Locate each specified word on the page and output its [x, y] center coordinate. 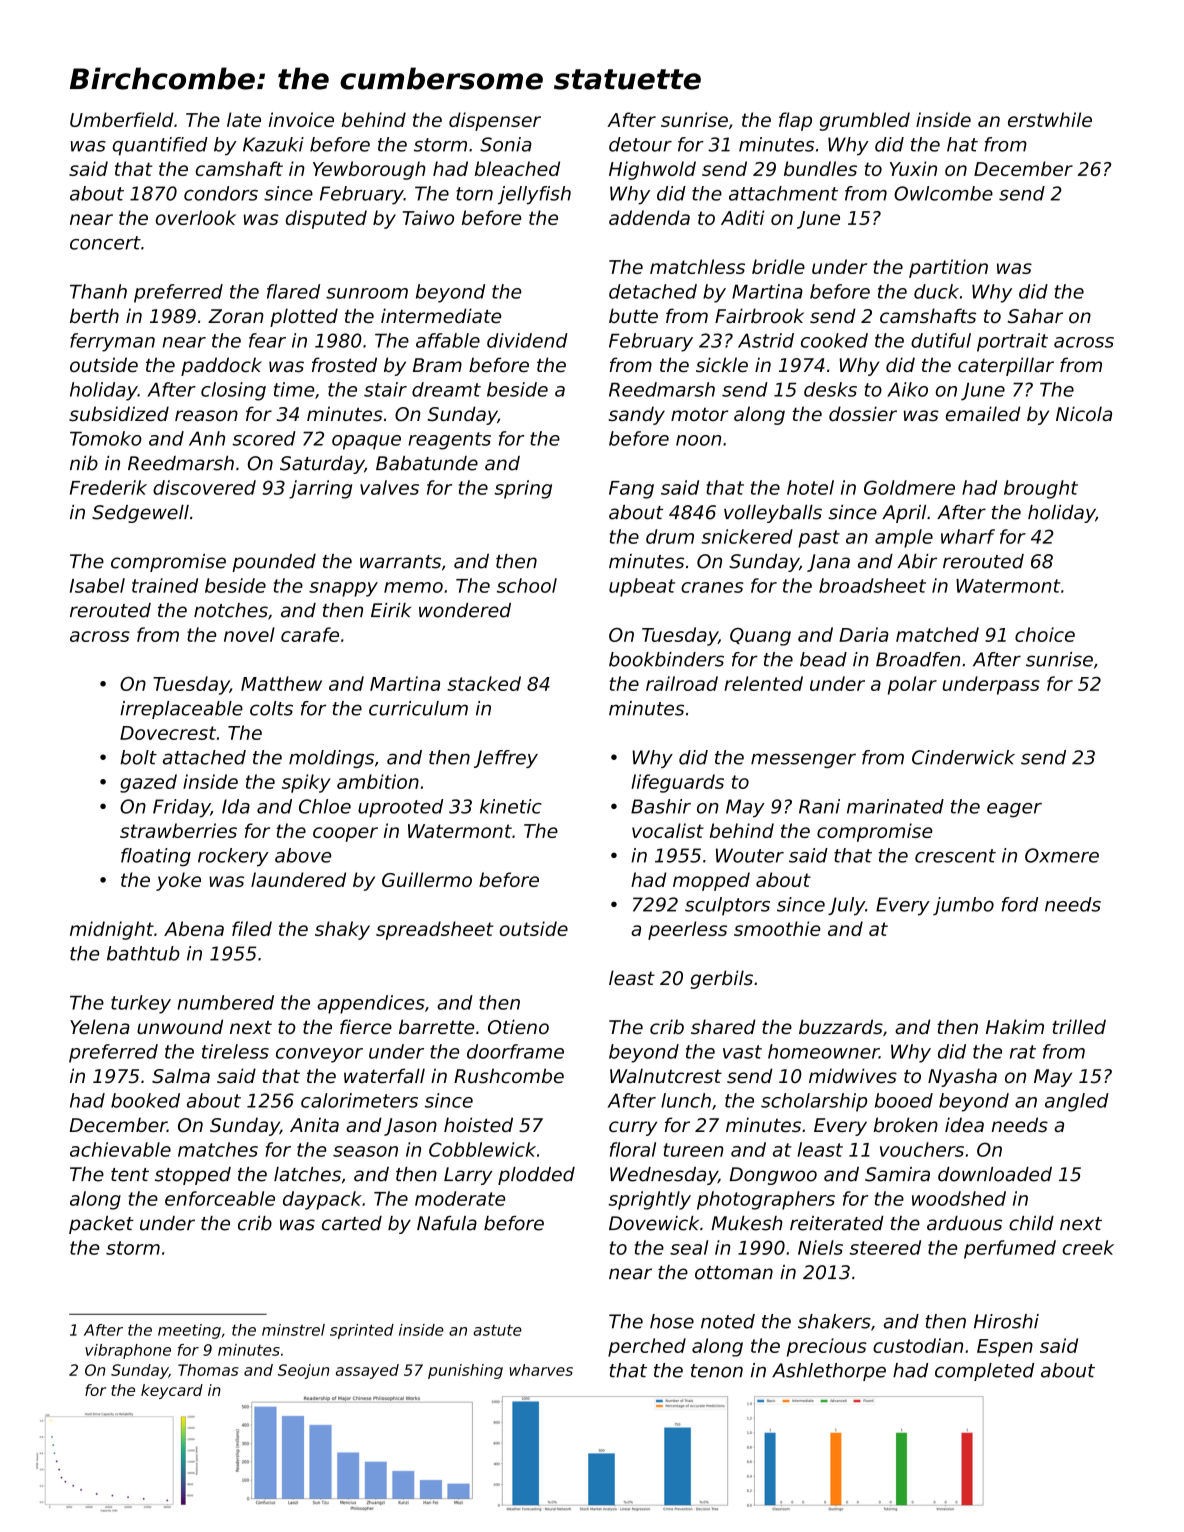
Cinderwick [963, 757]
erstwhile [1050, 119]
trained [165, 585]
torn [474, 194]
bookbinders [666, 659]
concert [105, 243]
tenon [717, 1371]
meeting [189, 1331]
